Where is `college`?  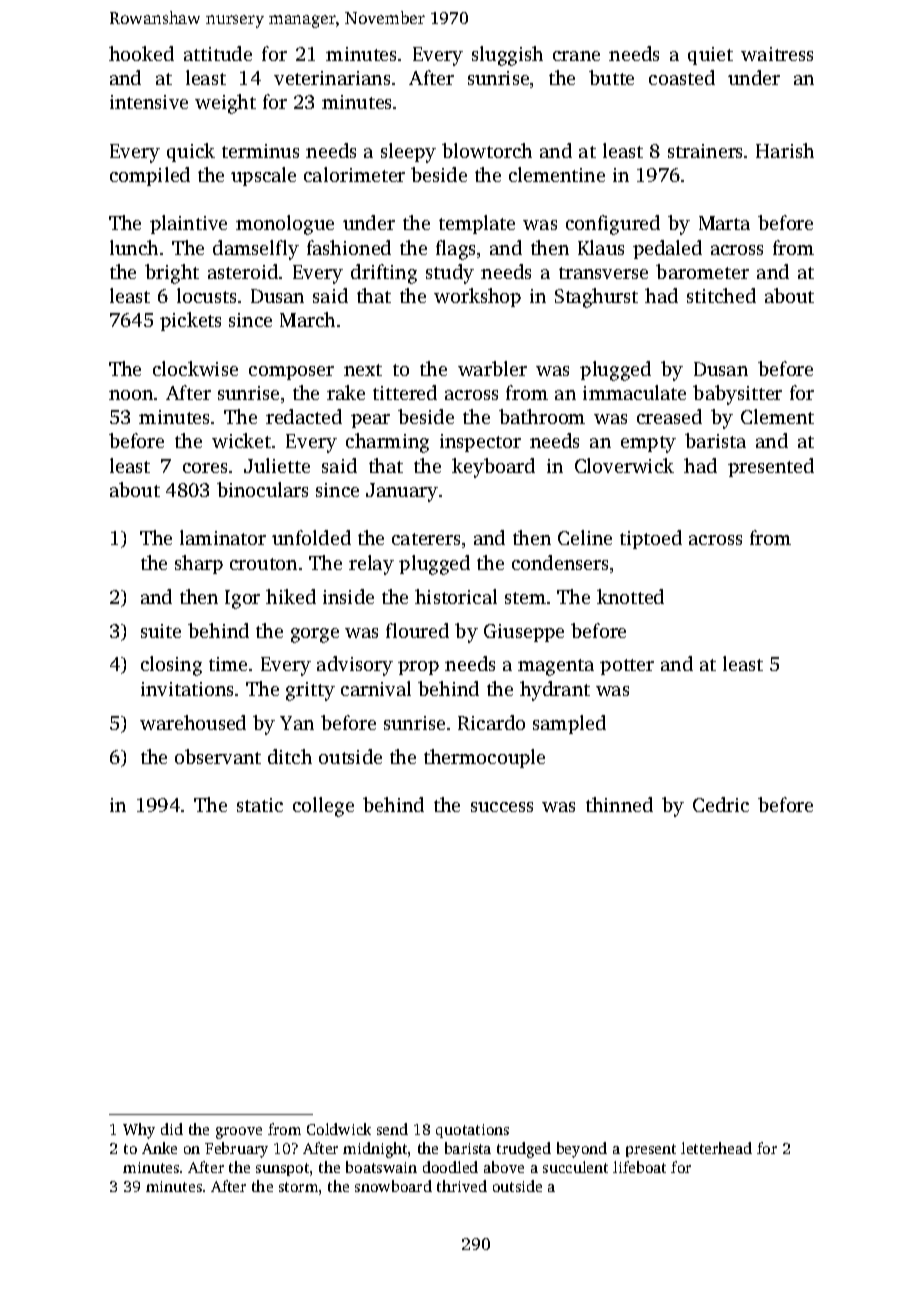
college is located at coordinates (323, 807).
